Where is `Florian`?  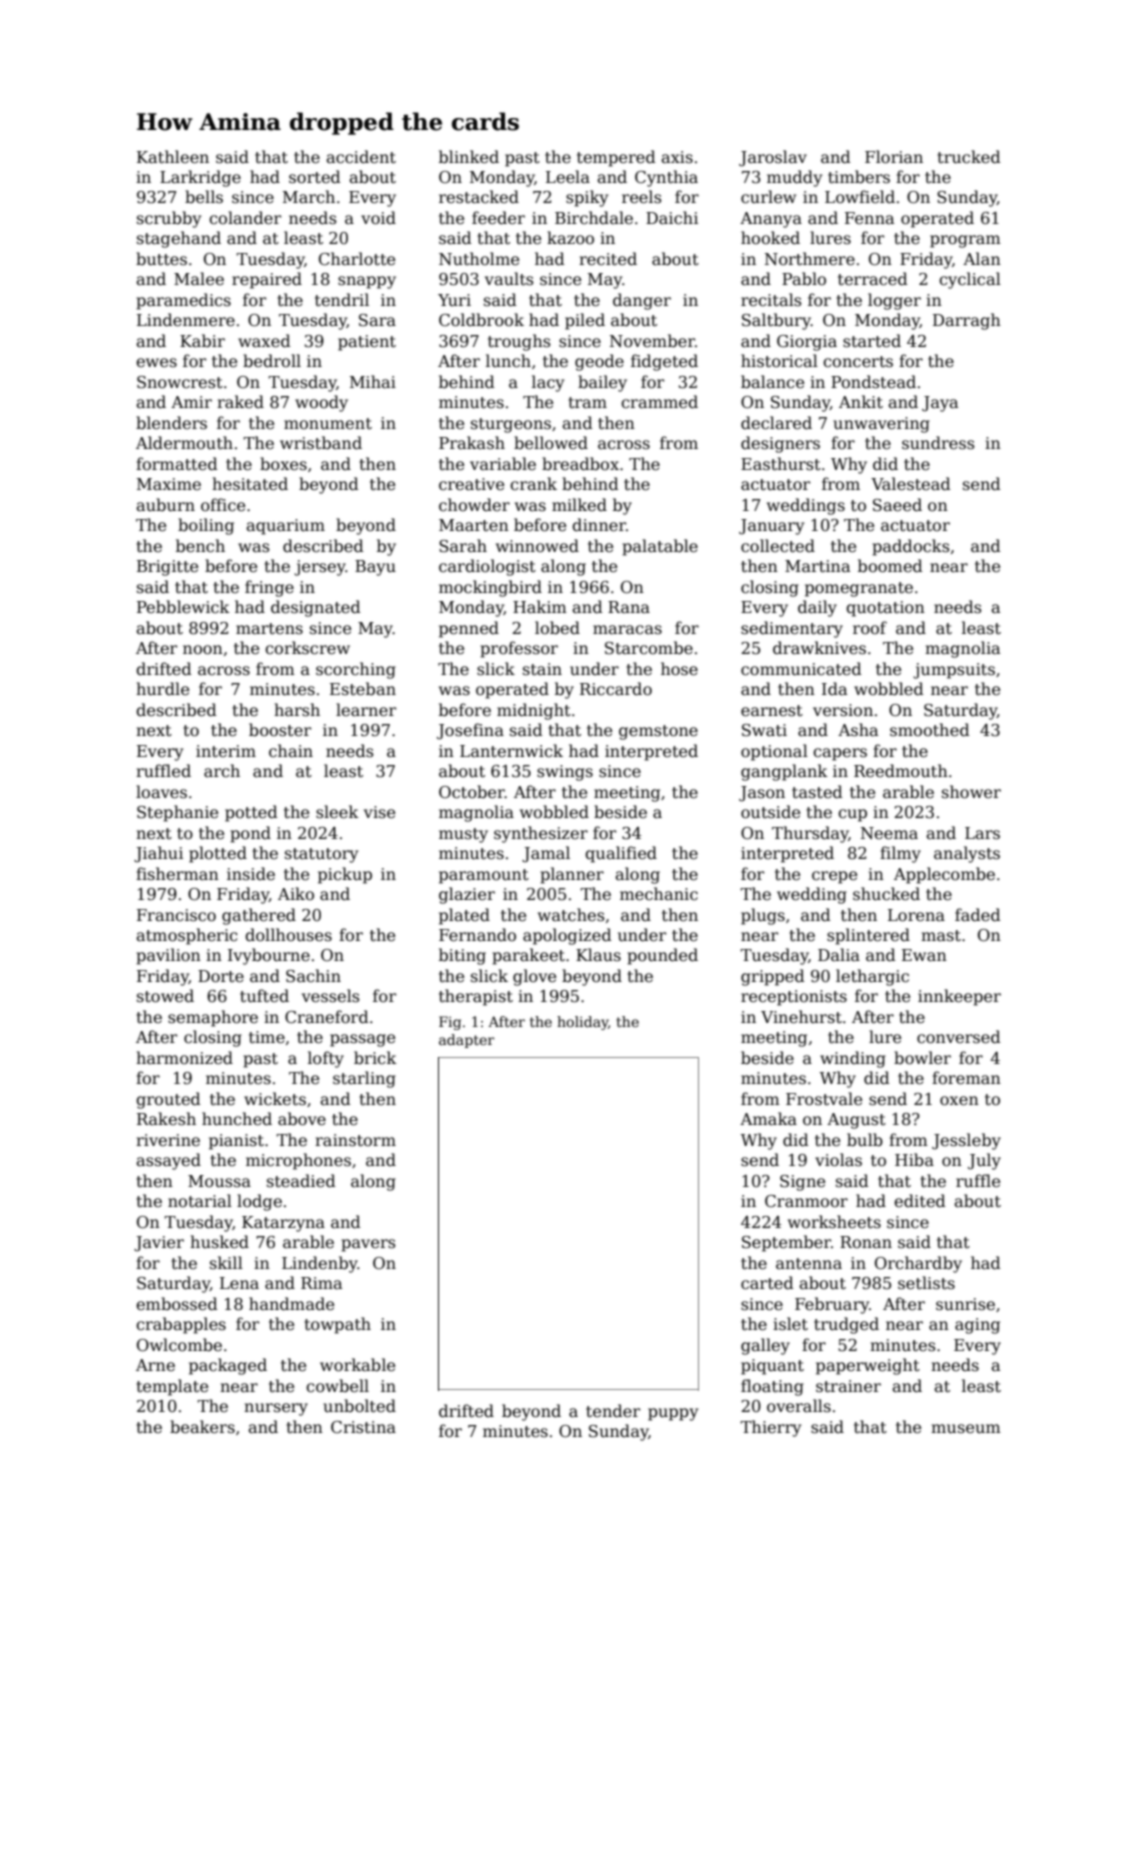 Florian is located at coordinates (894, 157).
